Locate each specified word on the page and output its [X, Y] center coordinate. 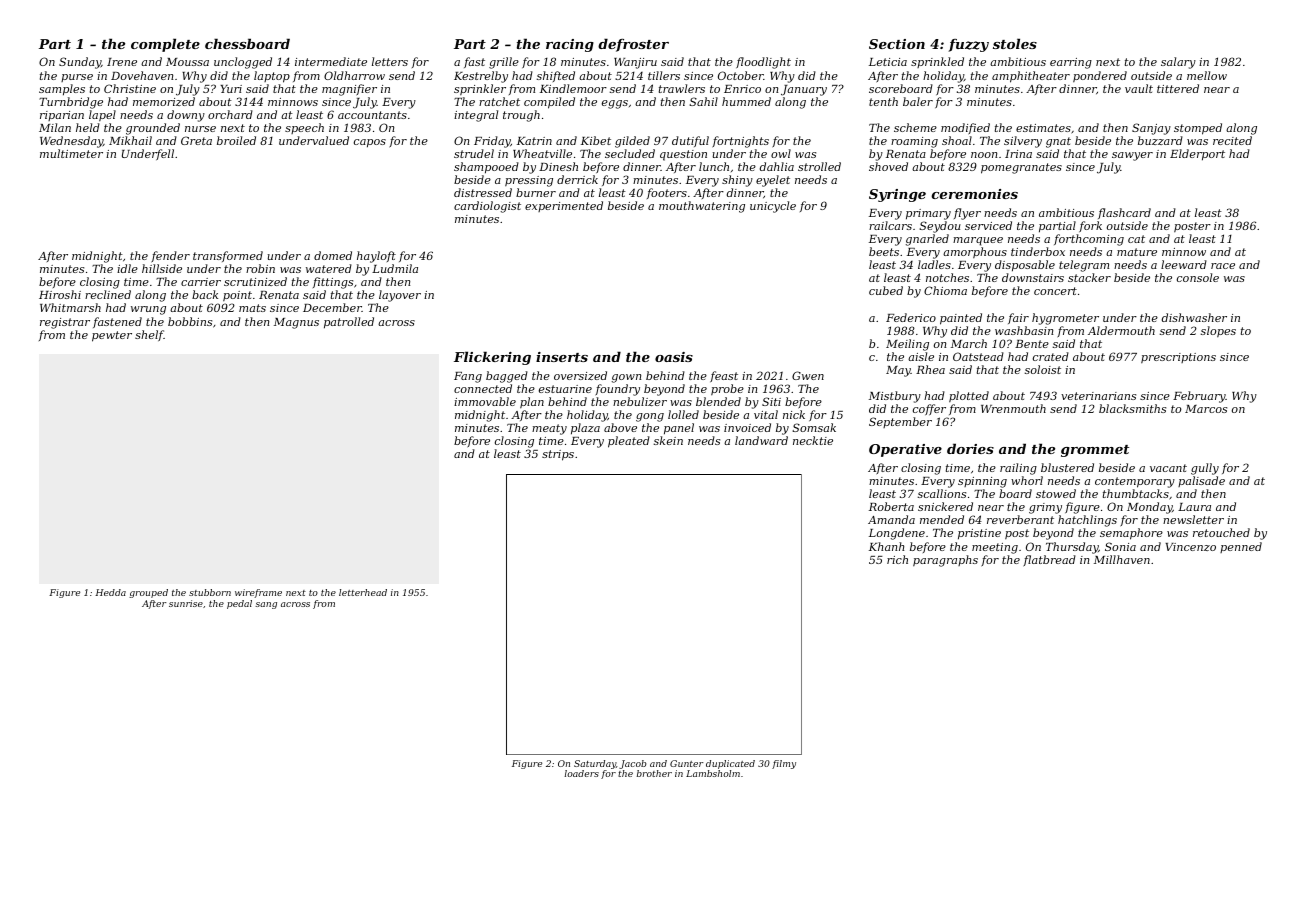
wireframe [258, 593]
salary [1178, 63]
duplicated [730, 764]
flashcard [1124, 213]
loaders [581, 773]
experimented [564, 206]
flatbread [1049, 560]
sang [266, 605]
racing [570, 45]
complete [165, 45]
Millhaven [1122, 559]
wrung [148, 310]
